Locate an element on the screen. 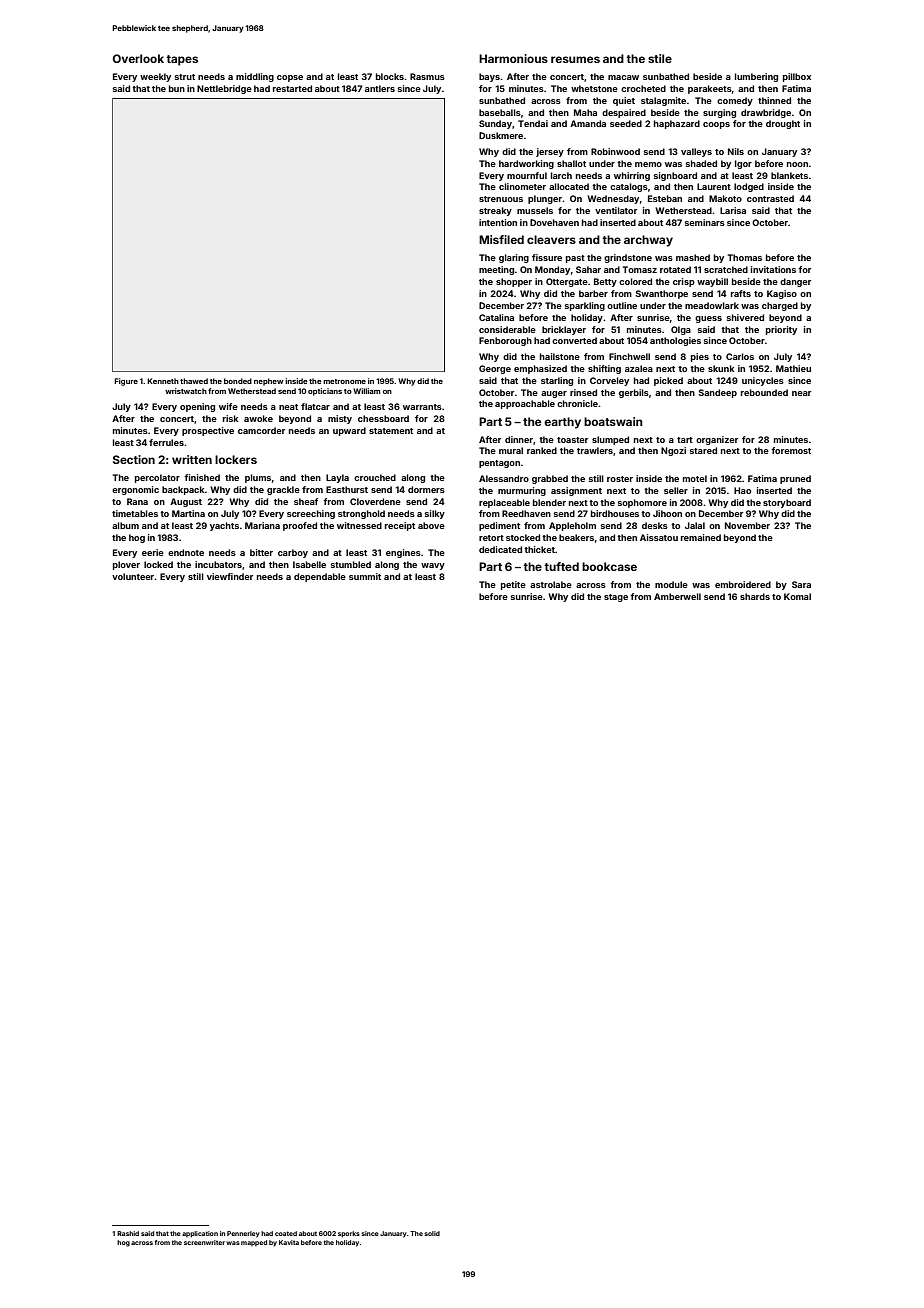 The height and width of the screenshot is (1308, 924). thawed is located at coordinates (194, 381).
